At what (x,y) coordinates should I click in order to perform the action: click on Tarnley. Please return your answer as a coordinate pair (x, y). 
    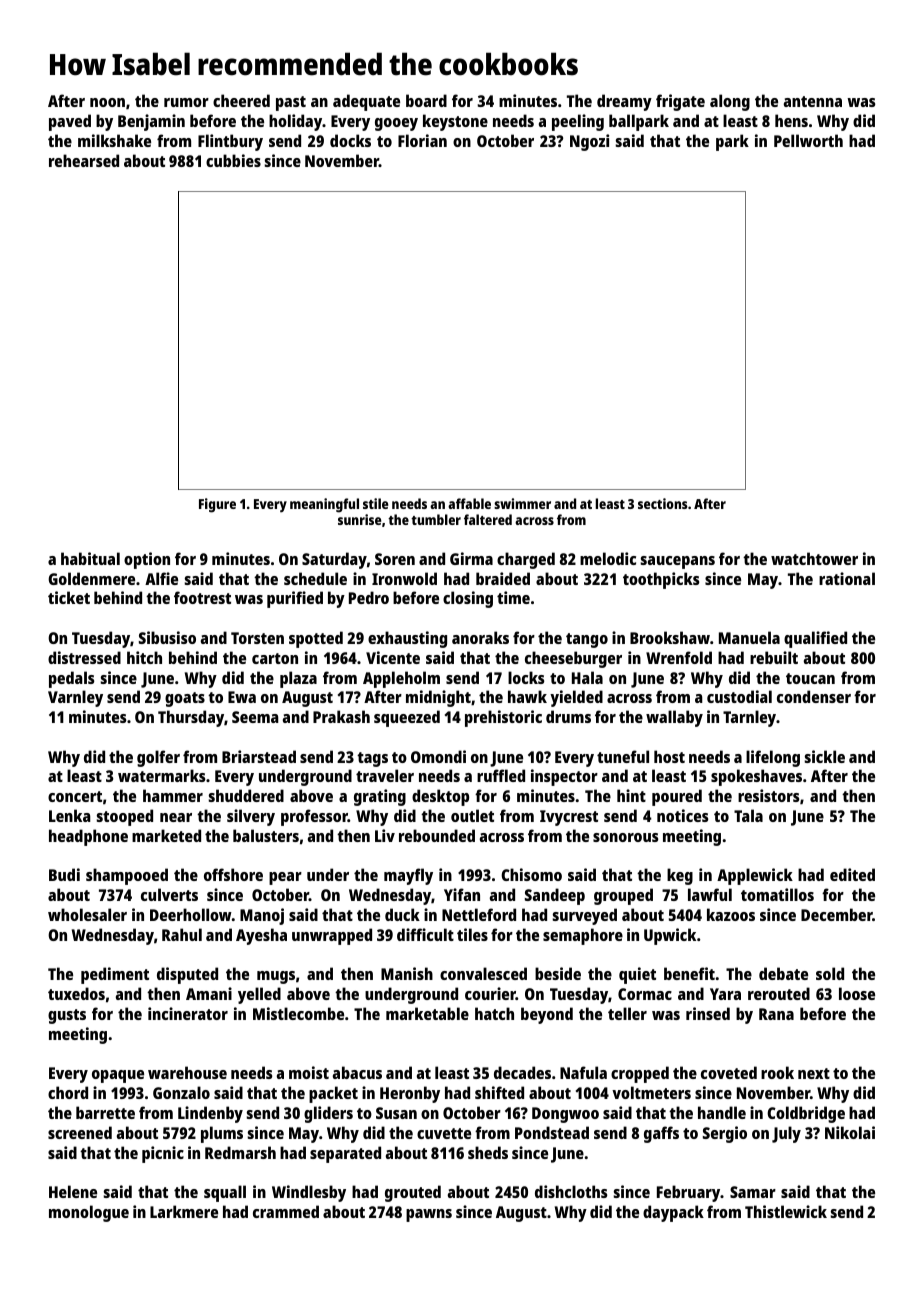
    Looking at the image, I should click on (749, 718).
